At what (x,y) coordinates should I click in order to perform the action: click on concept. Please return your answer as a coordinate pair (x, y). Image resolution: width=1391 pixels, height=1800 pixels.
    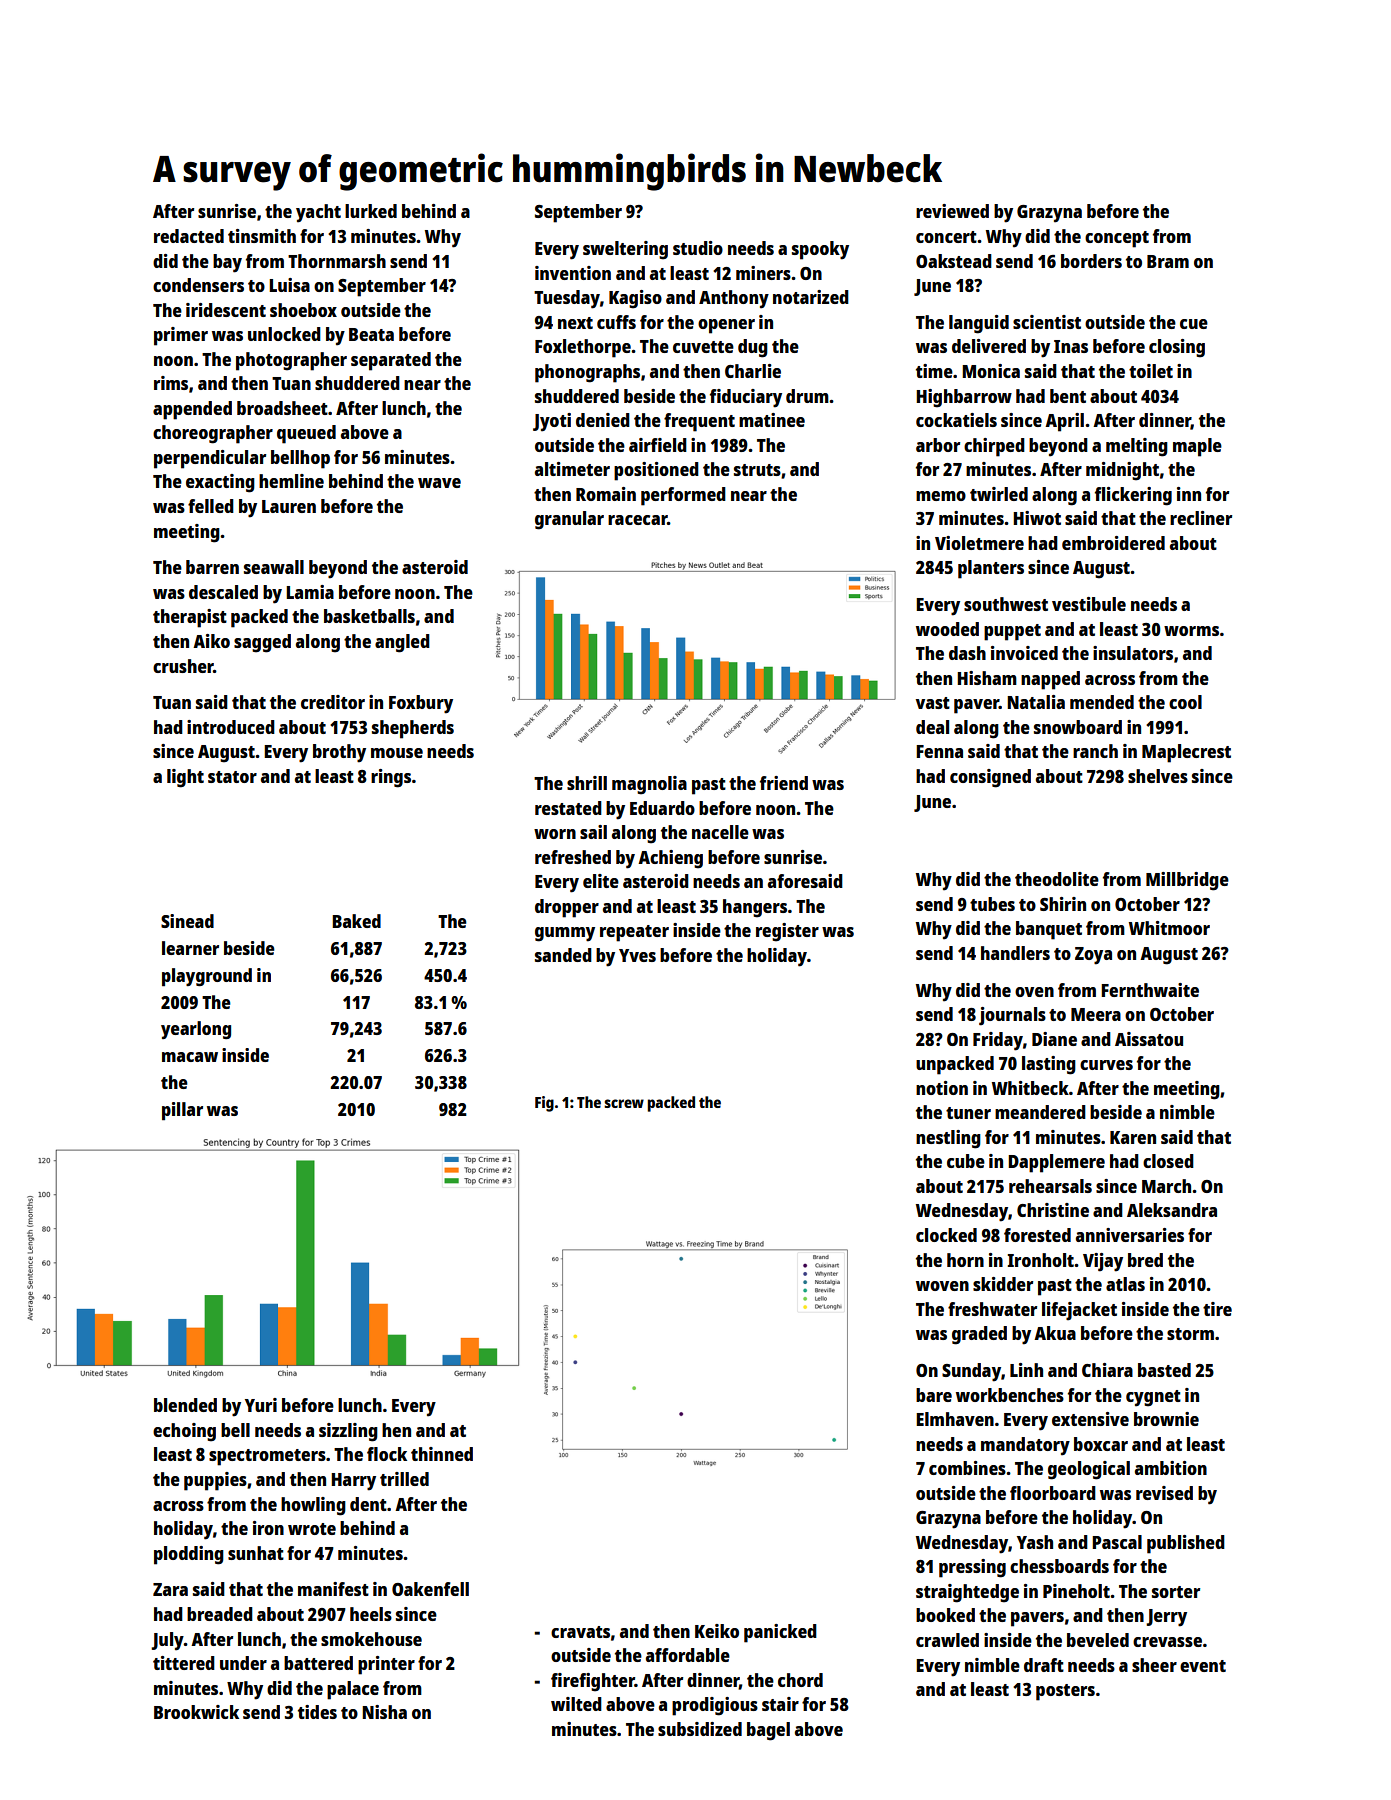
    Looking at the image, I should click on (1117, 239).
